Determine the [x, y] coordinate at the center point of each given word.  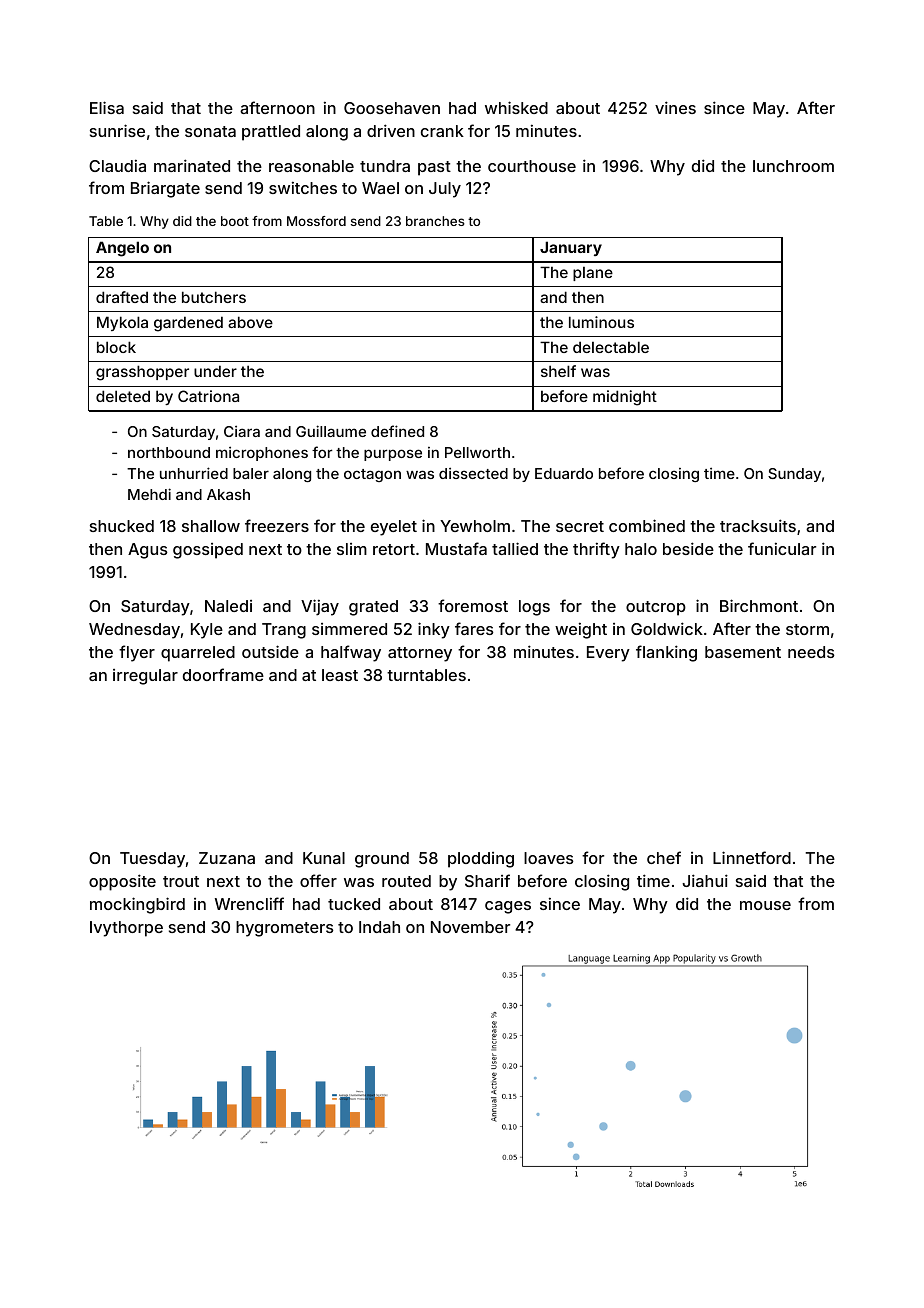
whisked [516, 107]
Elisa [107, 107]
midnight [625, 398]
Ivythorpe [126, 929]
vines [675, 107]
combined [647, 525]
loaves [549, 858]
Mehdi [149, 494]
